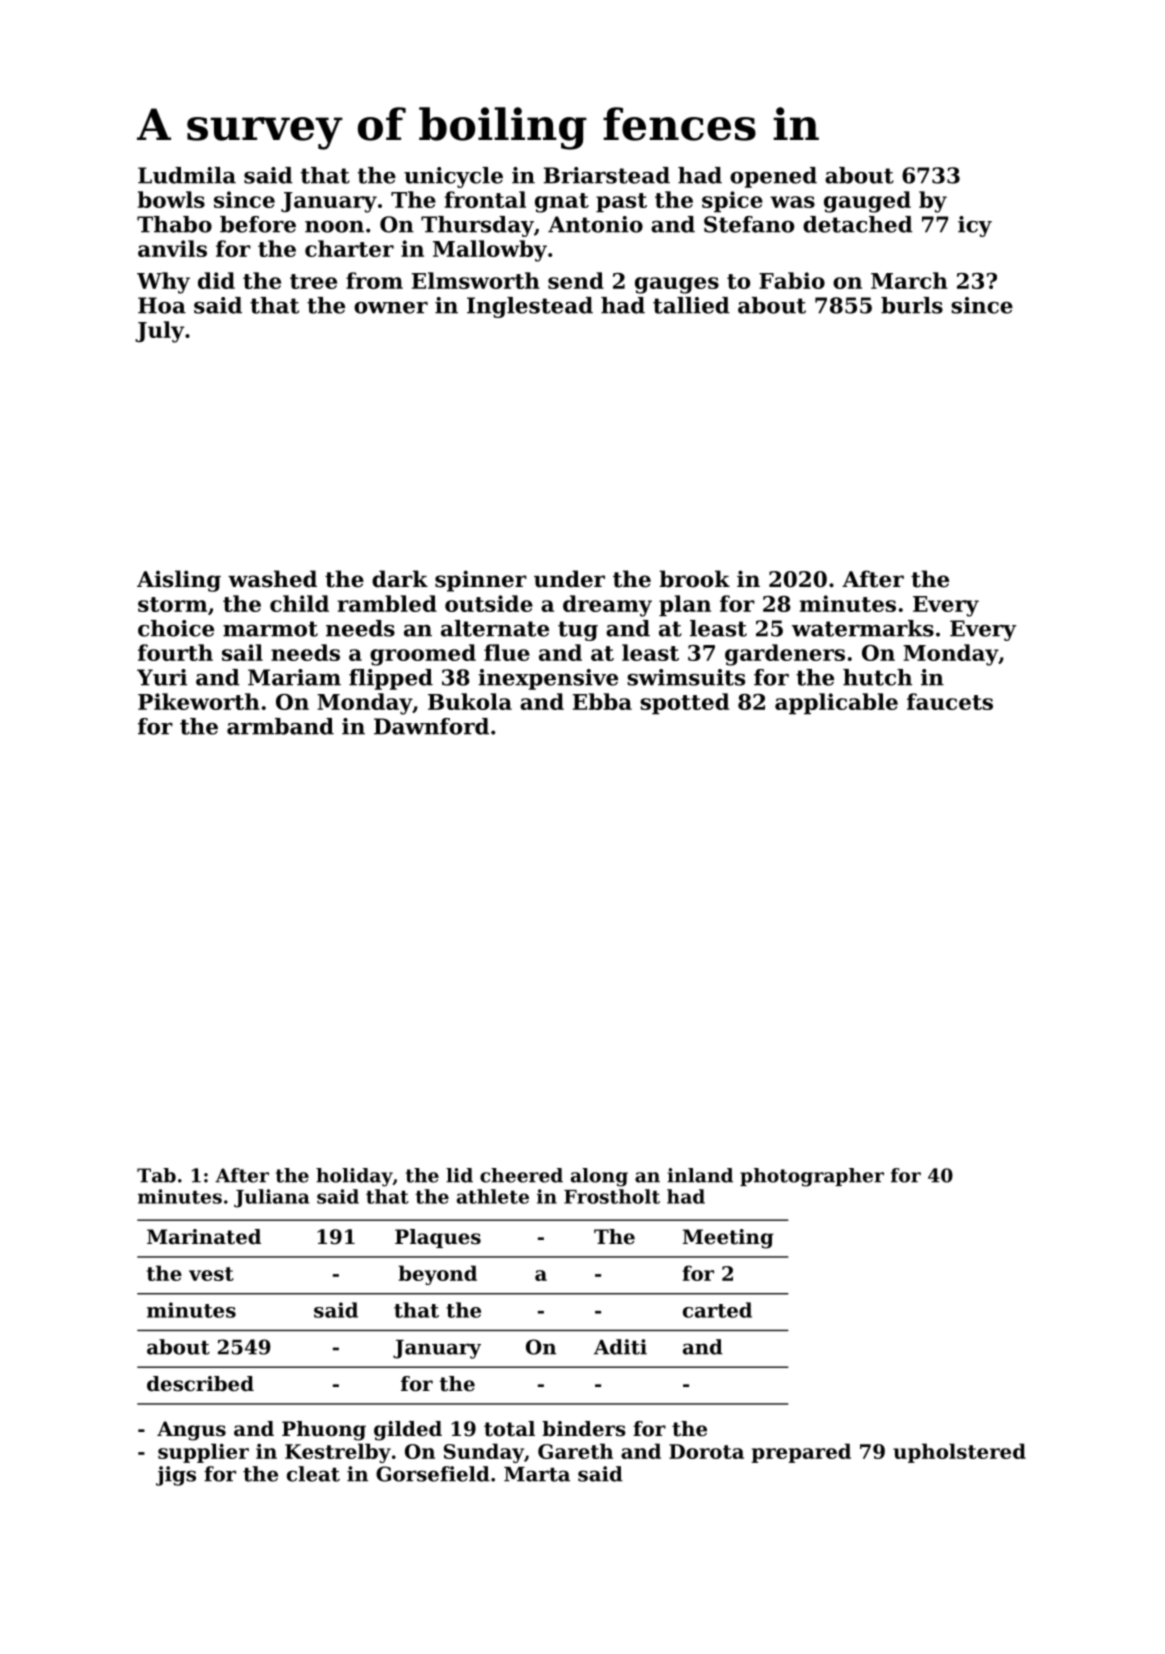 This screenshot has width=1165, height=1654. Describe the element at coordinates (867, 202) in the screenshot. I see `gauged` at that location.
